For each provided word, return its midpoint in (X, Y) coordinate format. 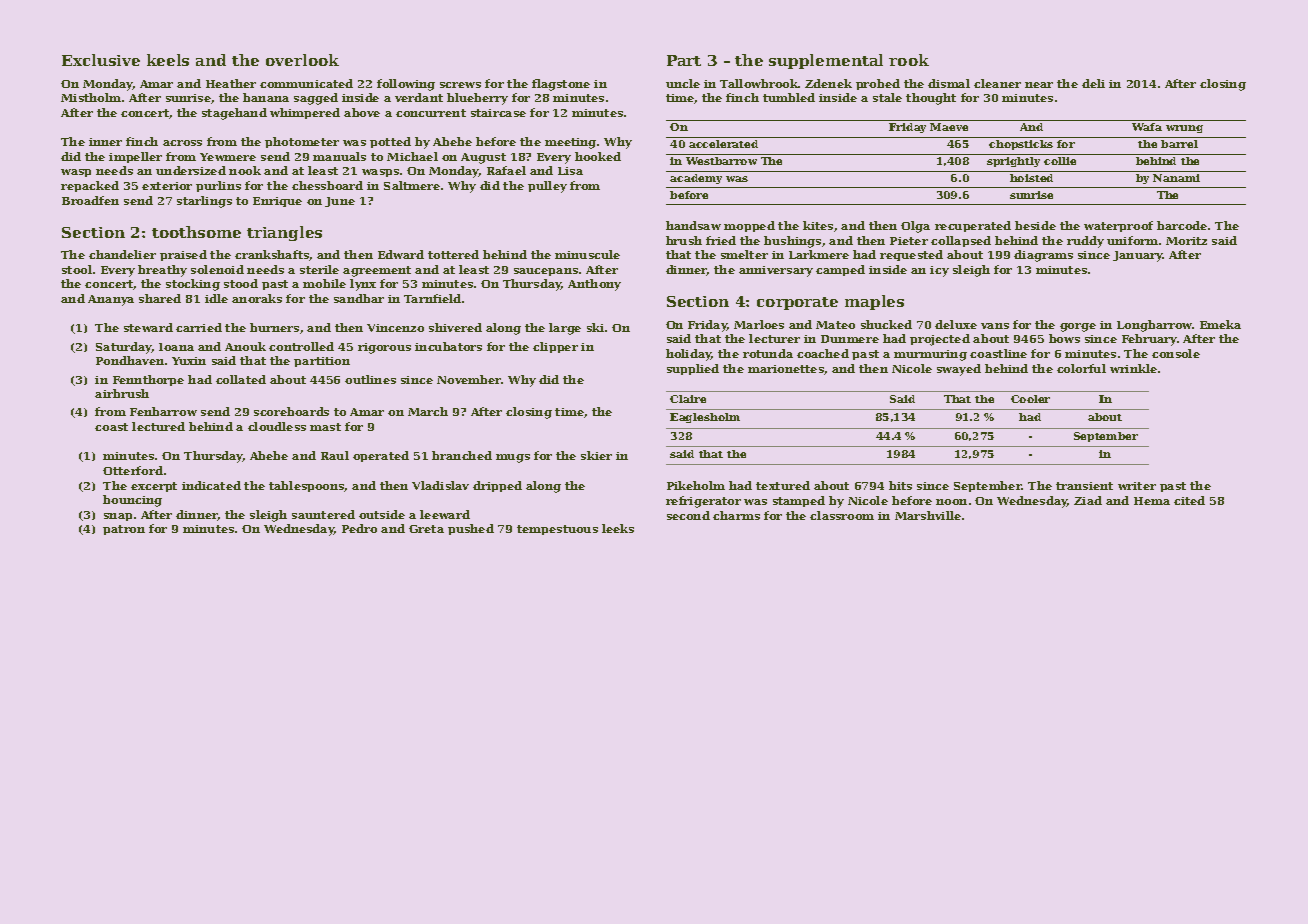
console (1176, 353)
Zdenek (828, 83)
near (1039, 85)
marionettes (786, 369)
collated (241, 379)
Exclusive (101, 60)
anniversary (776, 271)
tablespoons (307, 486)
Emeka (1220, 324)
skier (596, 455)
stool (77, 269)
